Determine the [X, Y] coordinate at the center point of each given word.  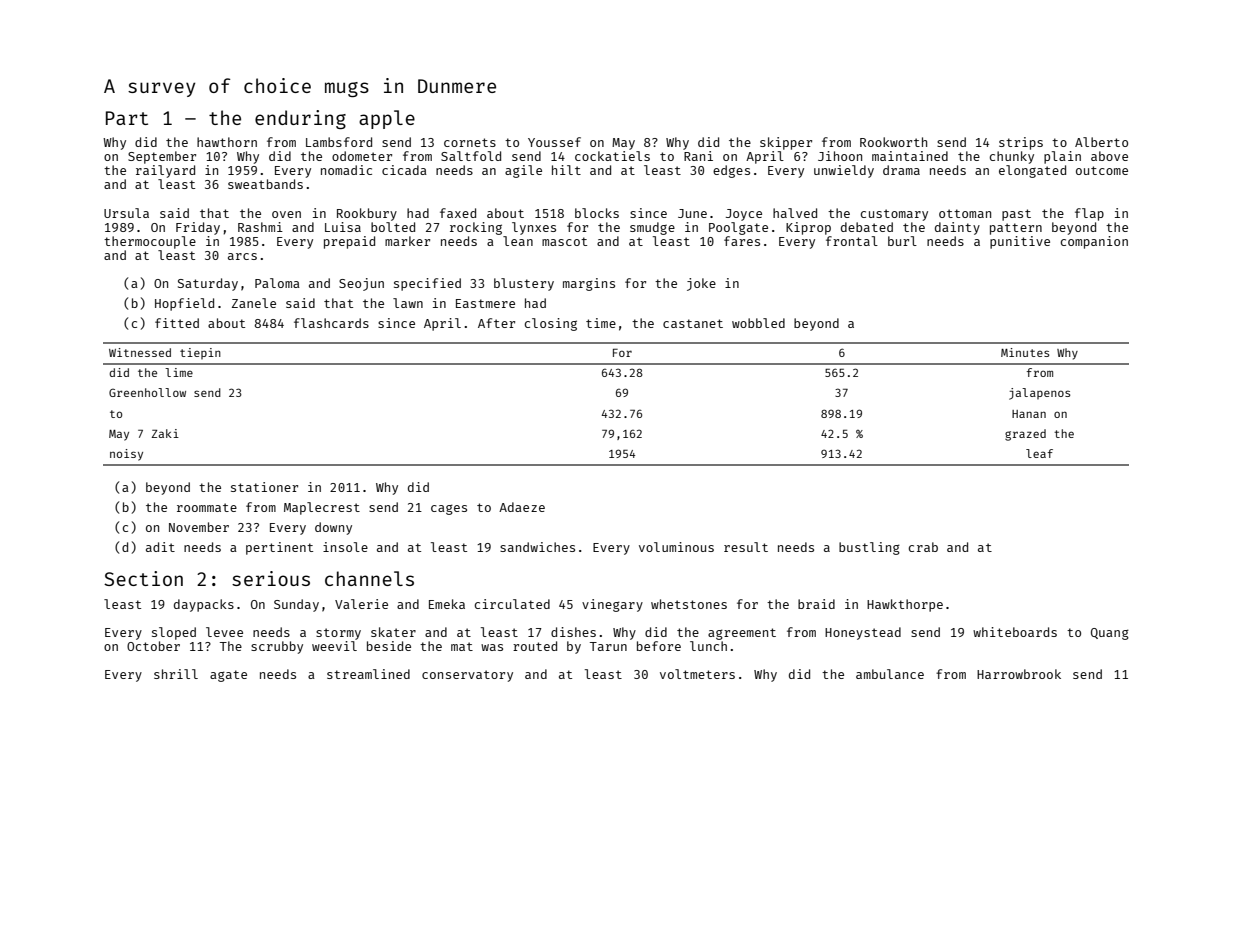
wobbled [758, 323]
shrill [176, 674]
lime [179, 372]
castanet [693, 323]
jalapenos [1039, 394]
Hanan [1029, 414]
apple [387, 119]
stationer [264, 487]
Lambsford [339, 142]
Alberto [1101, 142]
